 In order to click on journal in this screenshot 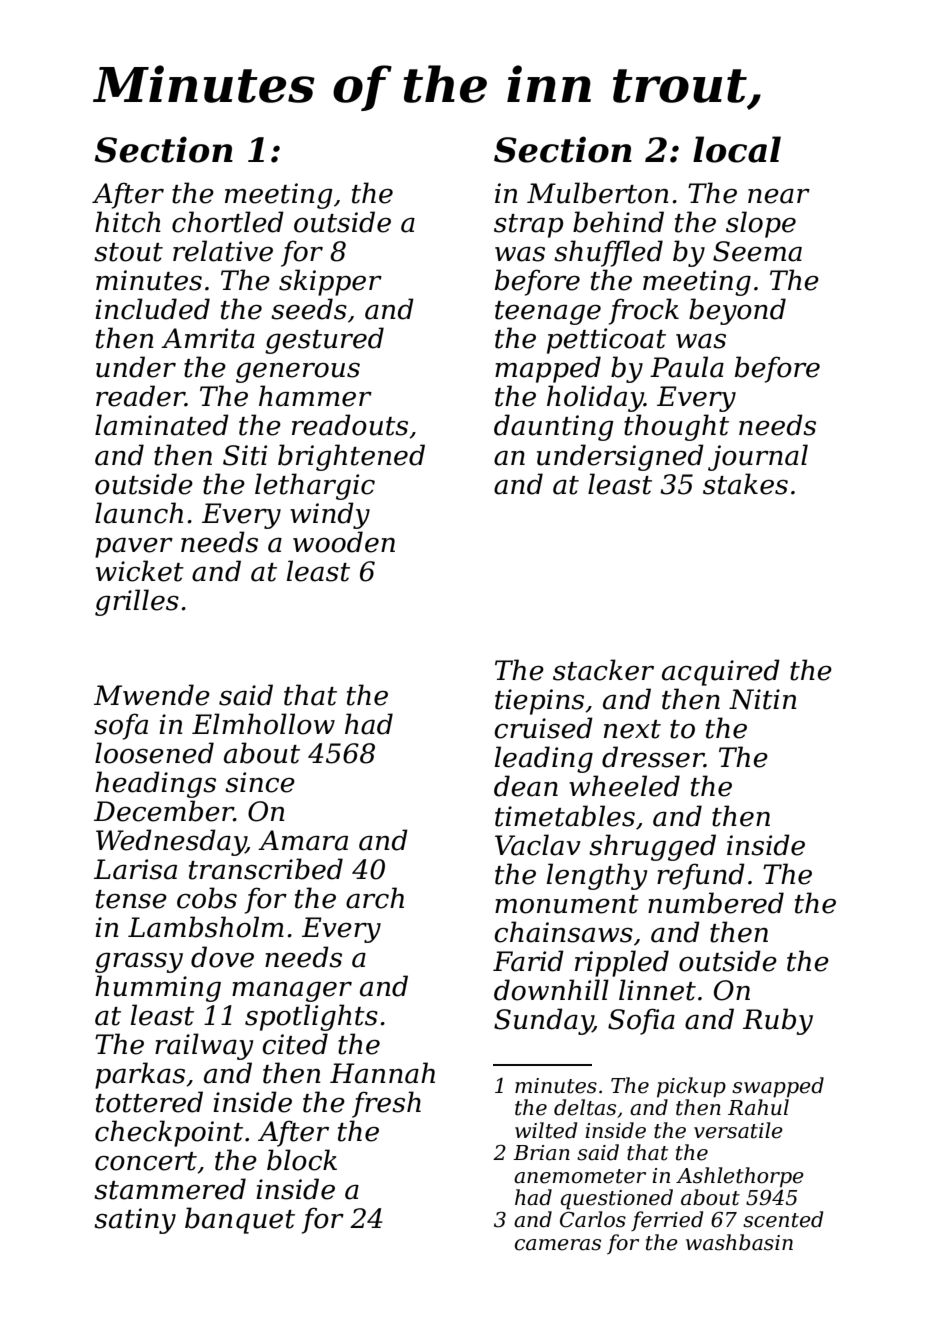, I will do `click(758, 457)`.
